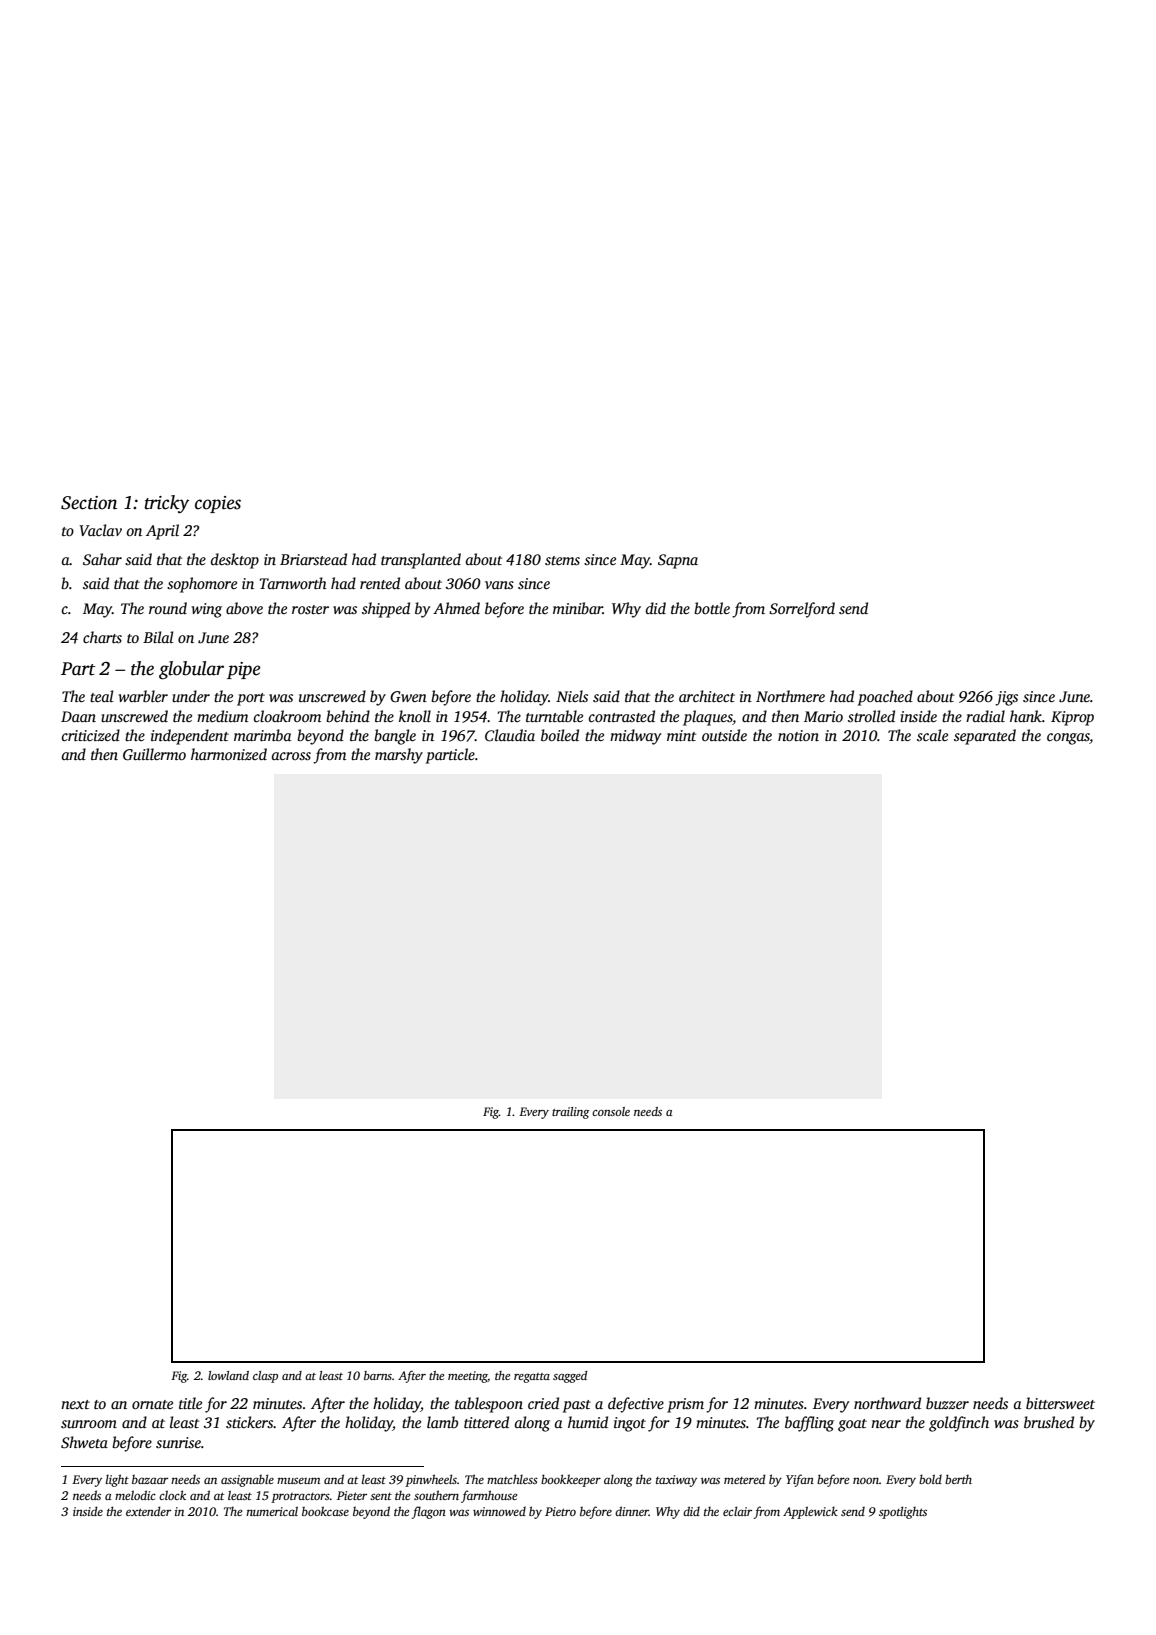 Image resolution: width=1156 pixels, height=1635 pixels. What do you see at coordinates (985, 737) in the page?
I see `separated` at bounding box center [985, 737].
